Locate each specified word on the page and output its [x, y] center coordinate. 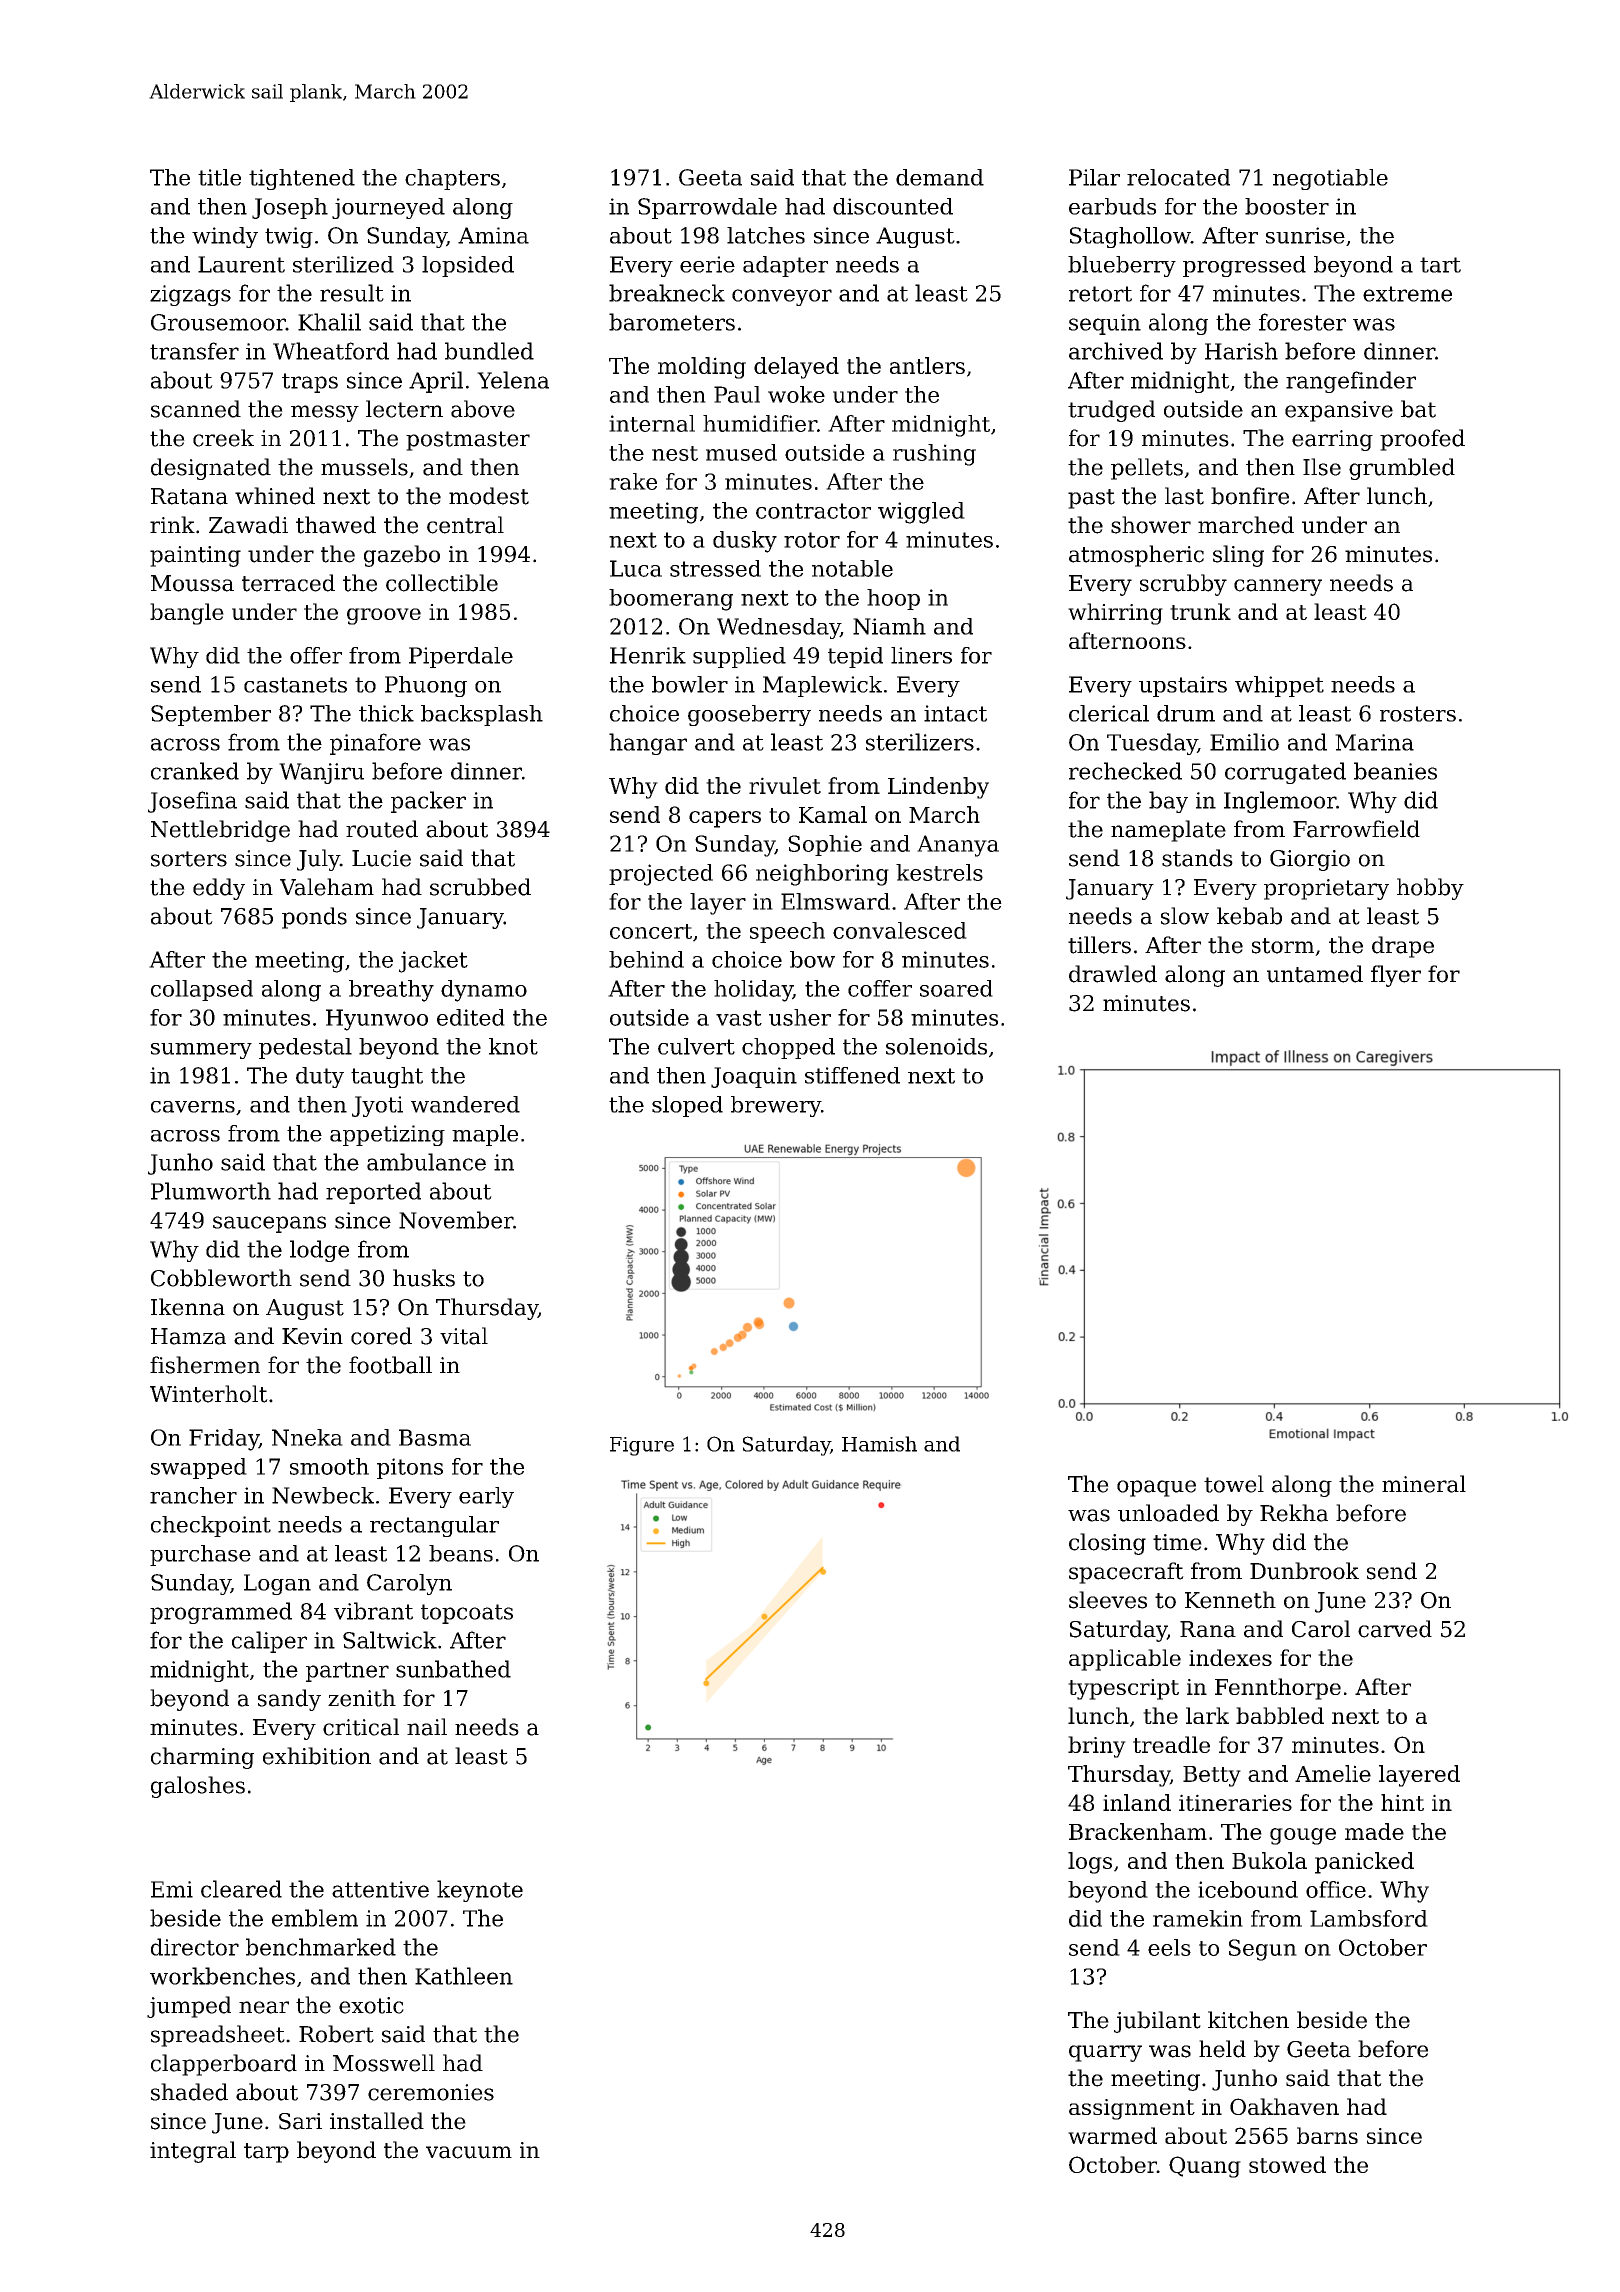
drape [1403, 947]
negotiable [1330, 179]
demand [940, 177]
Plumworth [211, 1191]
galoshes [198, 1787]
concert [651, 931]
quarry [1105, 2053]
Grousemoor [218, 322]
